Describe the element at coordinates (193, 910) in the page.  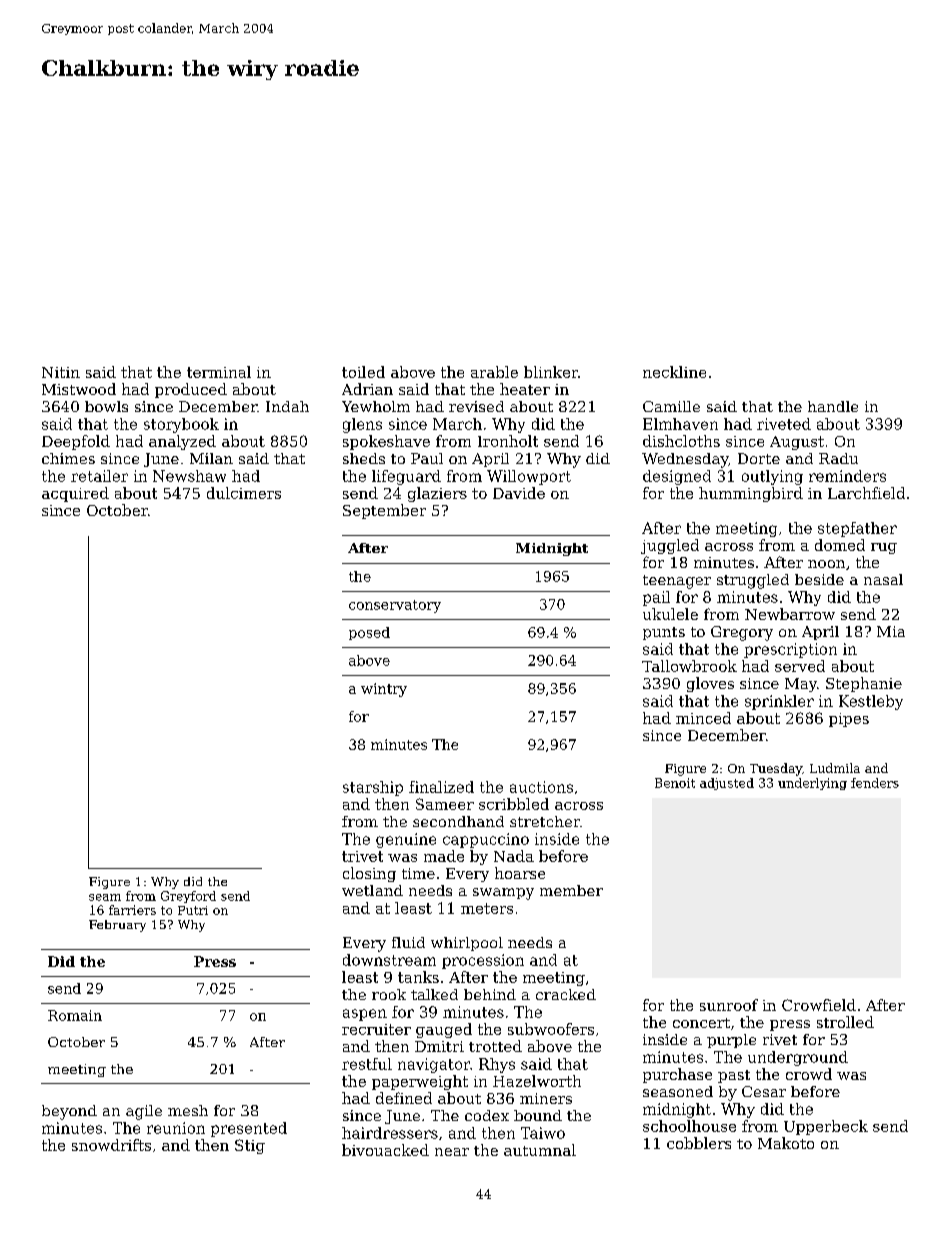
I see `Putri` at that location.
